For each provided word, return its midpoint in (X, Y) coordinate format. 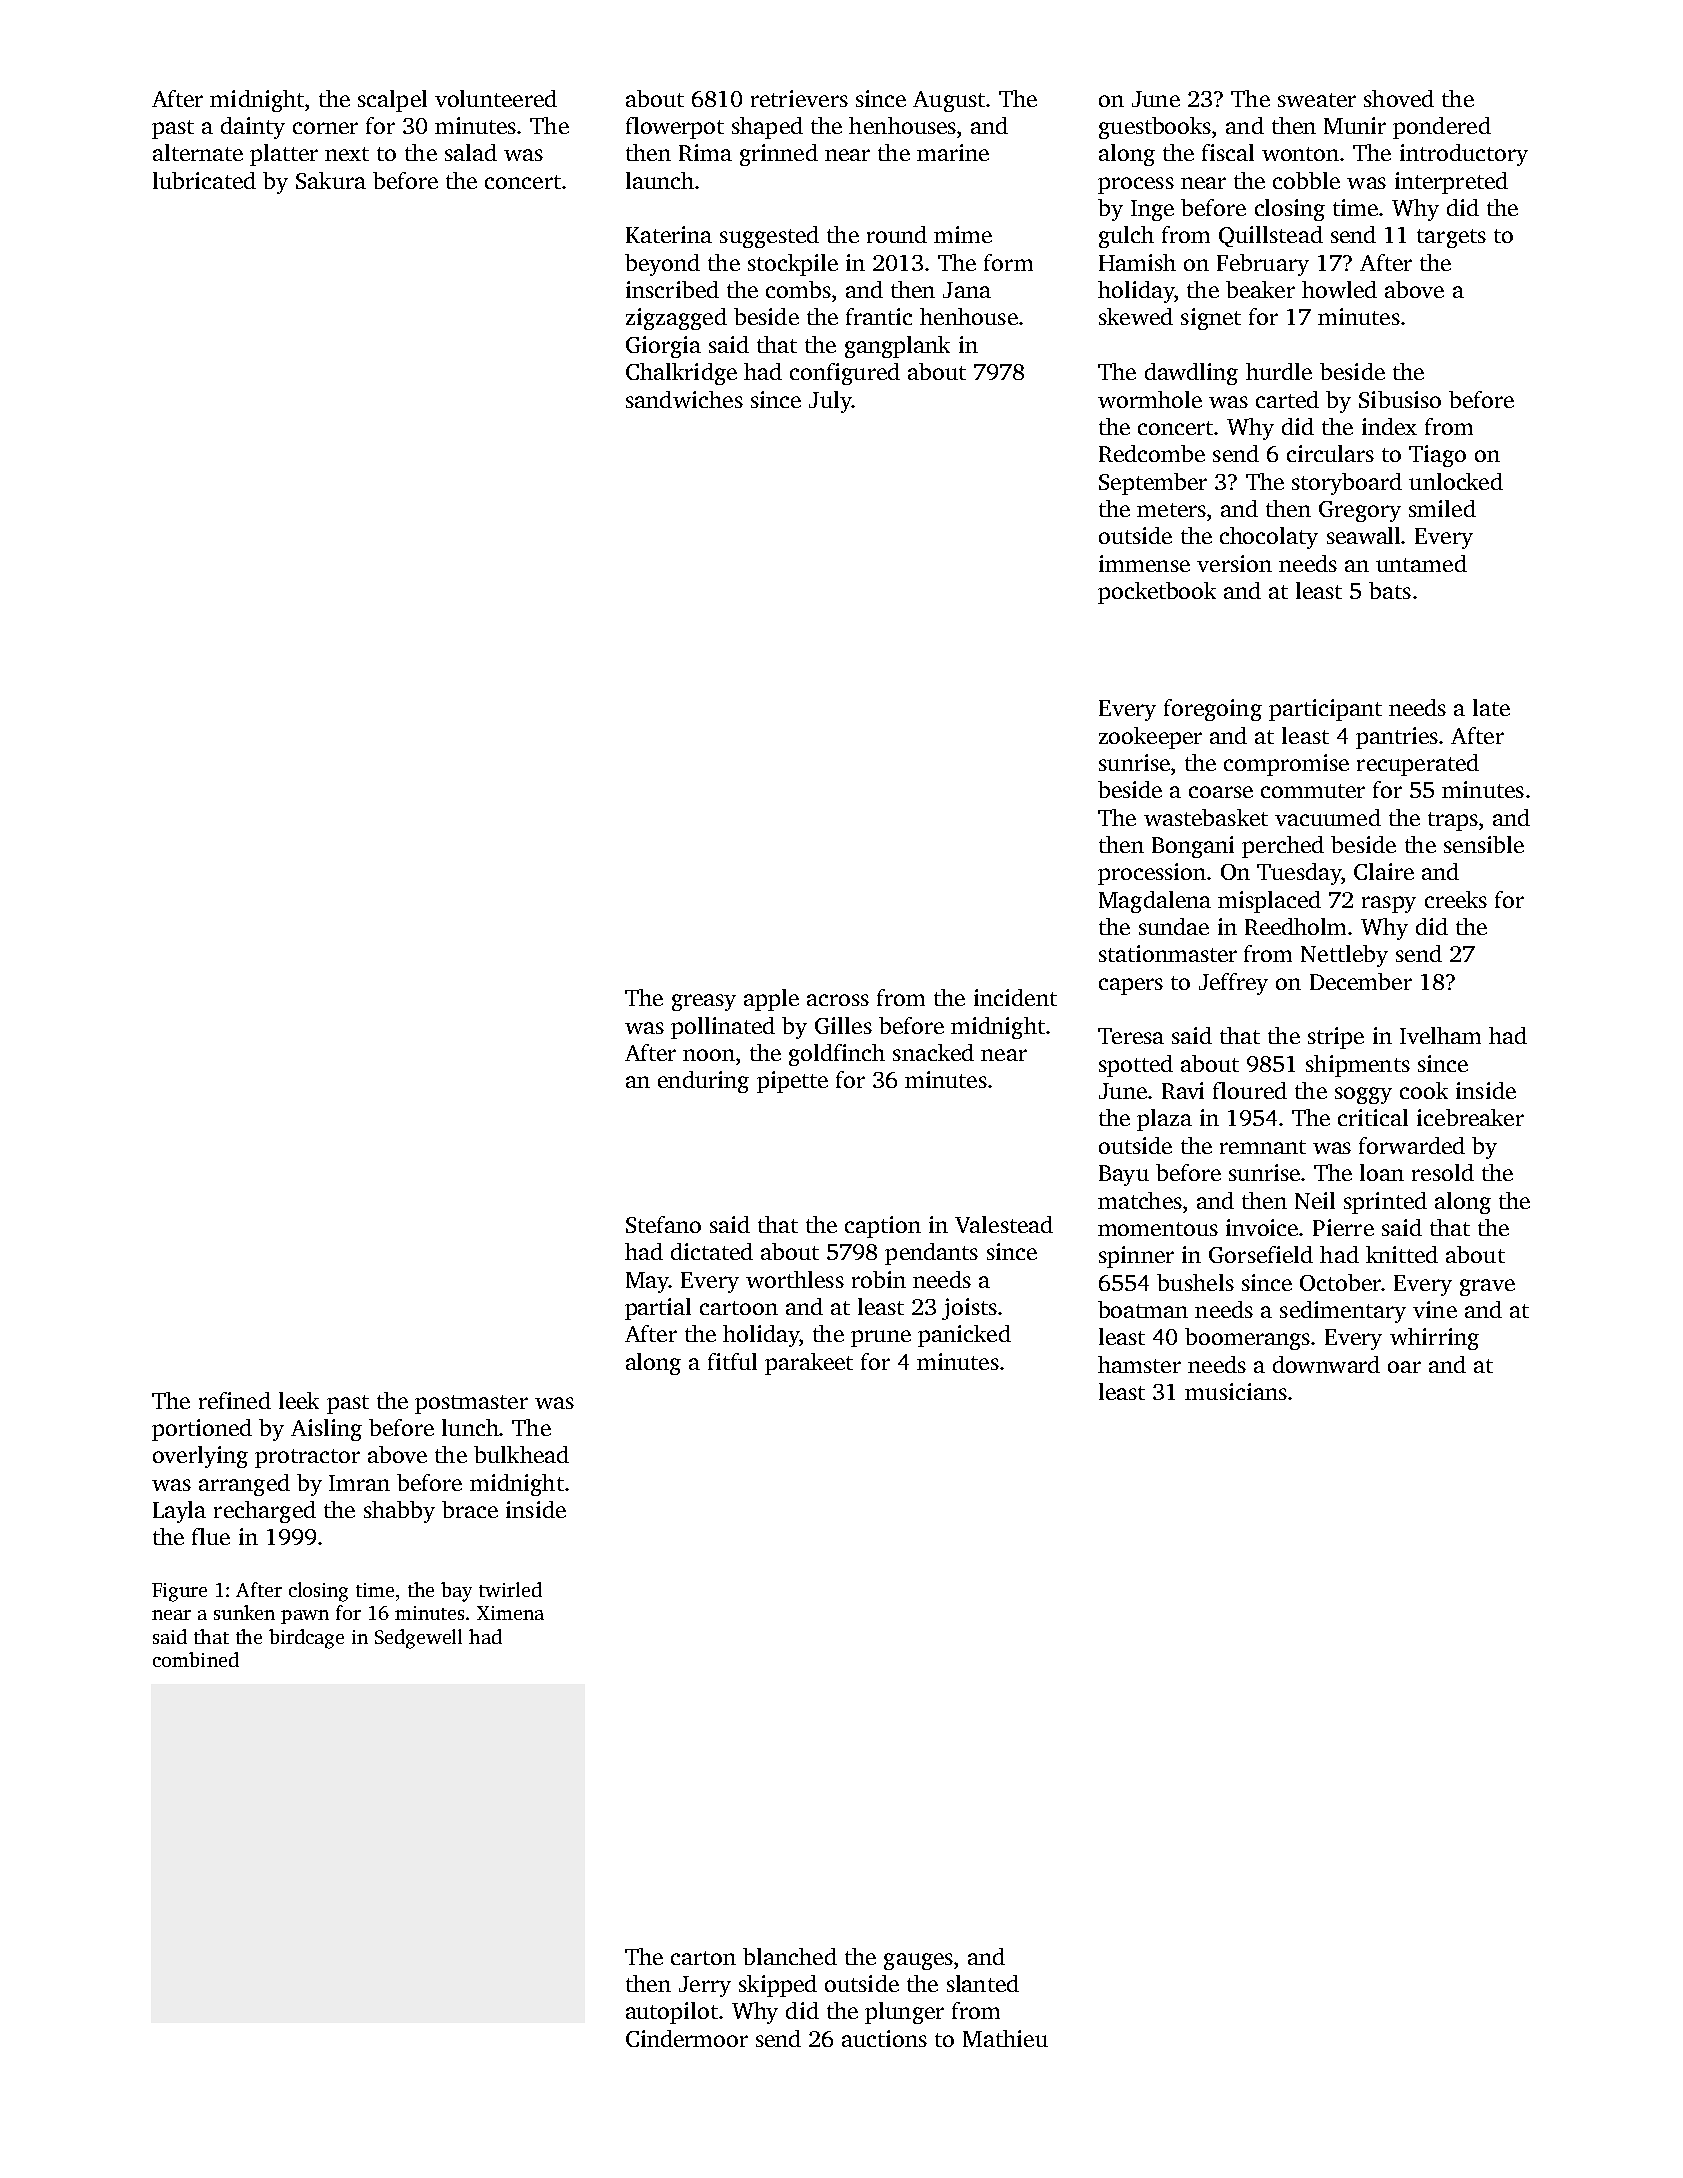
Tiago (1437, 456)
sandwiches (684, 399)
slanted (983, 1983)
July (830, 402)
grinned (779, 155)
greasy (704, 1002)
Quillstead (1271, 236)
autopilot (672, 2013)
